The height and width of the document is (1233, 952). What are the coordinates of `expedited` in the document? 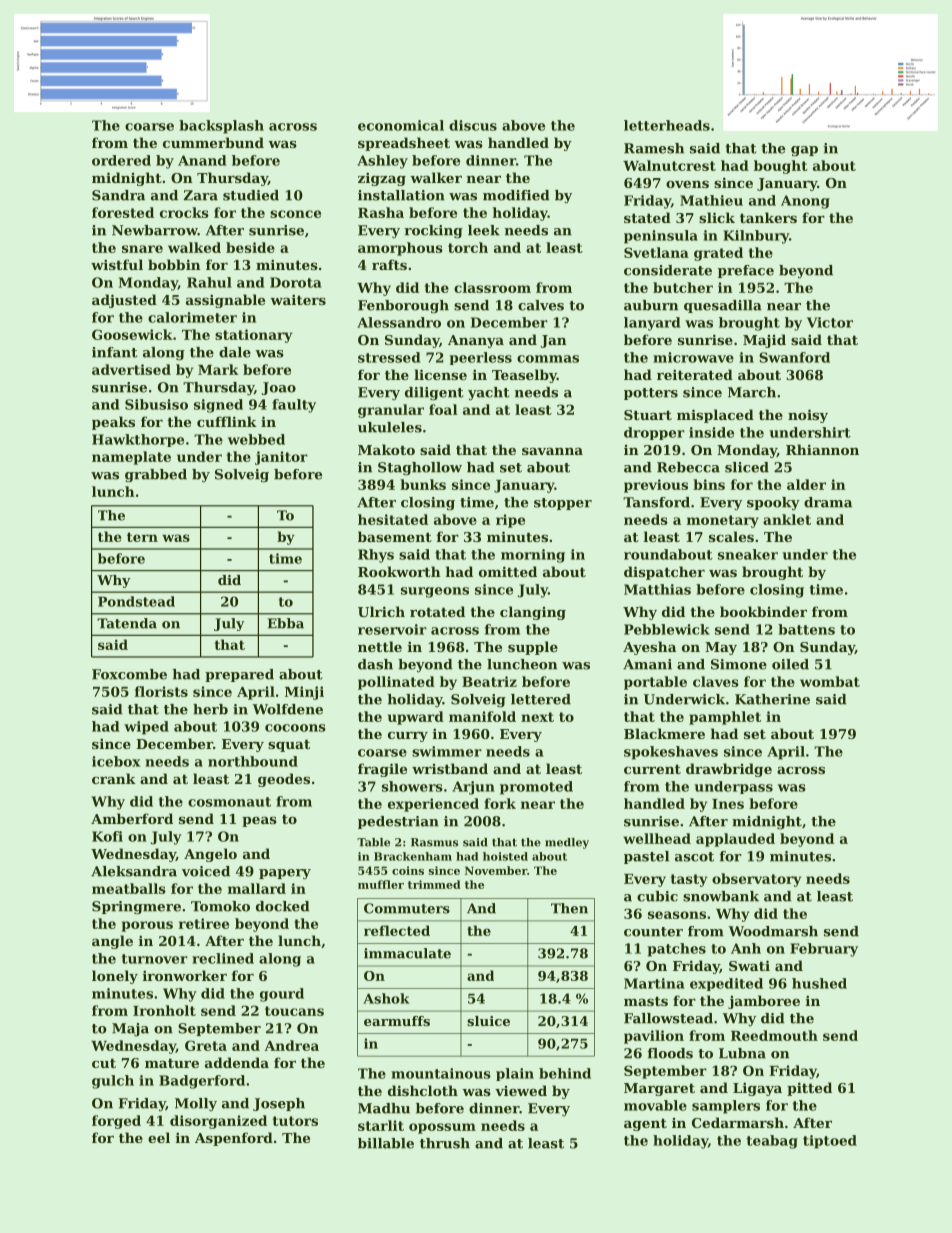 It's located at (726, 984).
